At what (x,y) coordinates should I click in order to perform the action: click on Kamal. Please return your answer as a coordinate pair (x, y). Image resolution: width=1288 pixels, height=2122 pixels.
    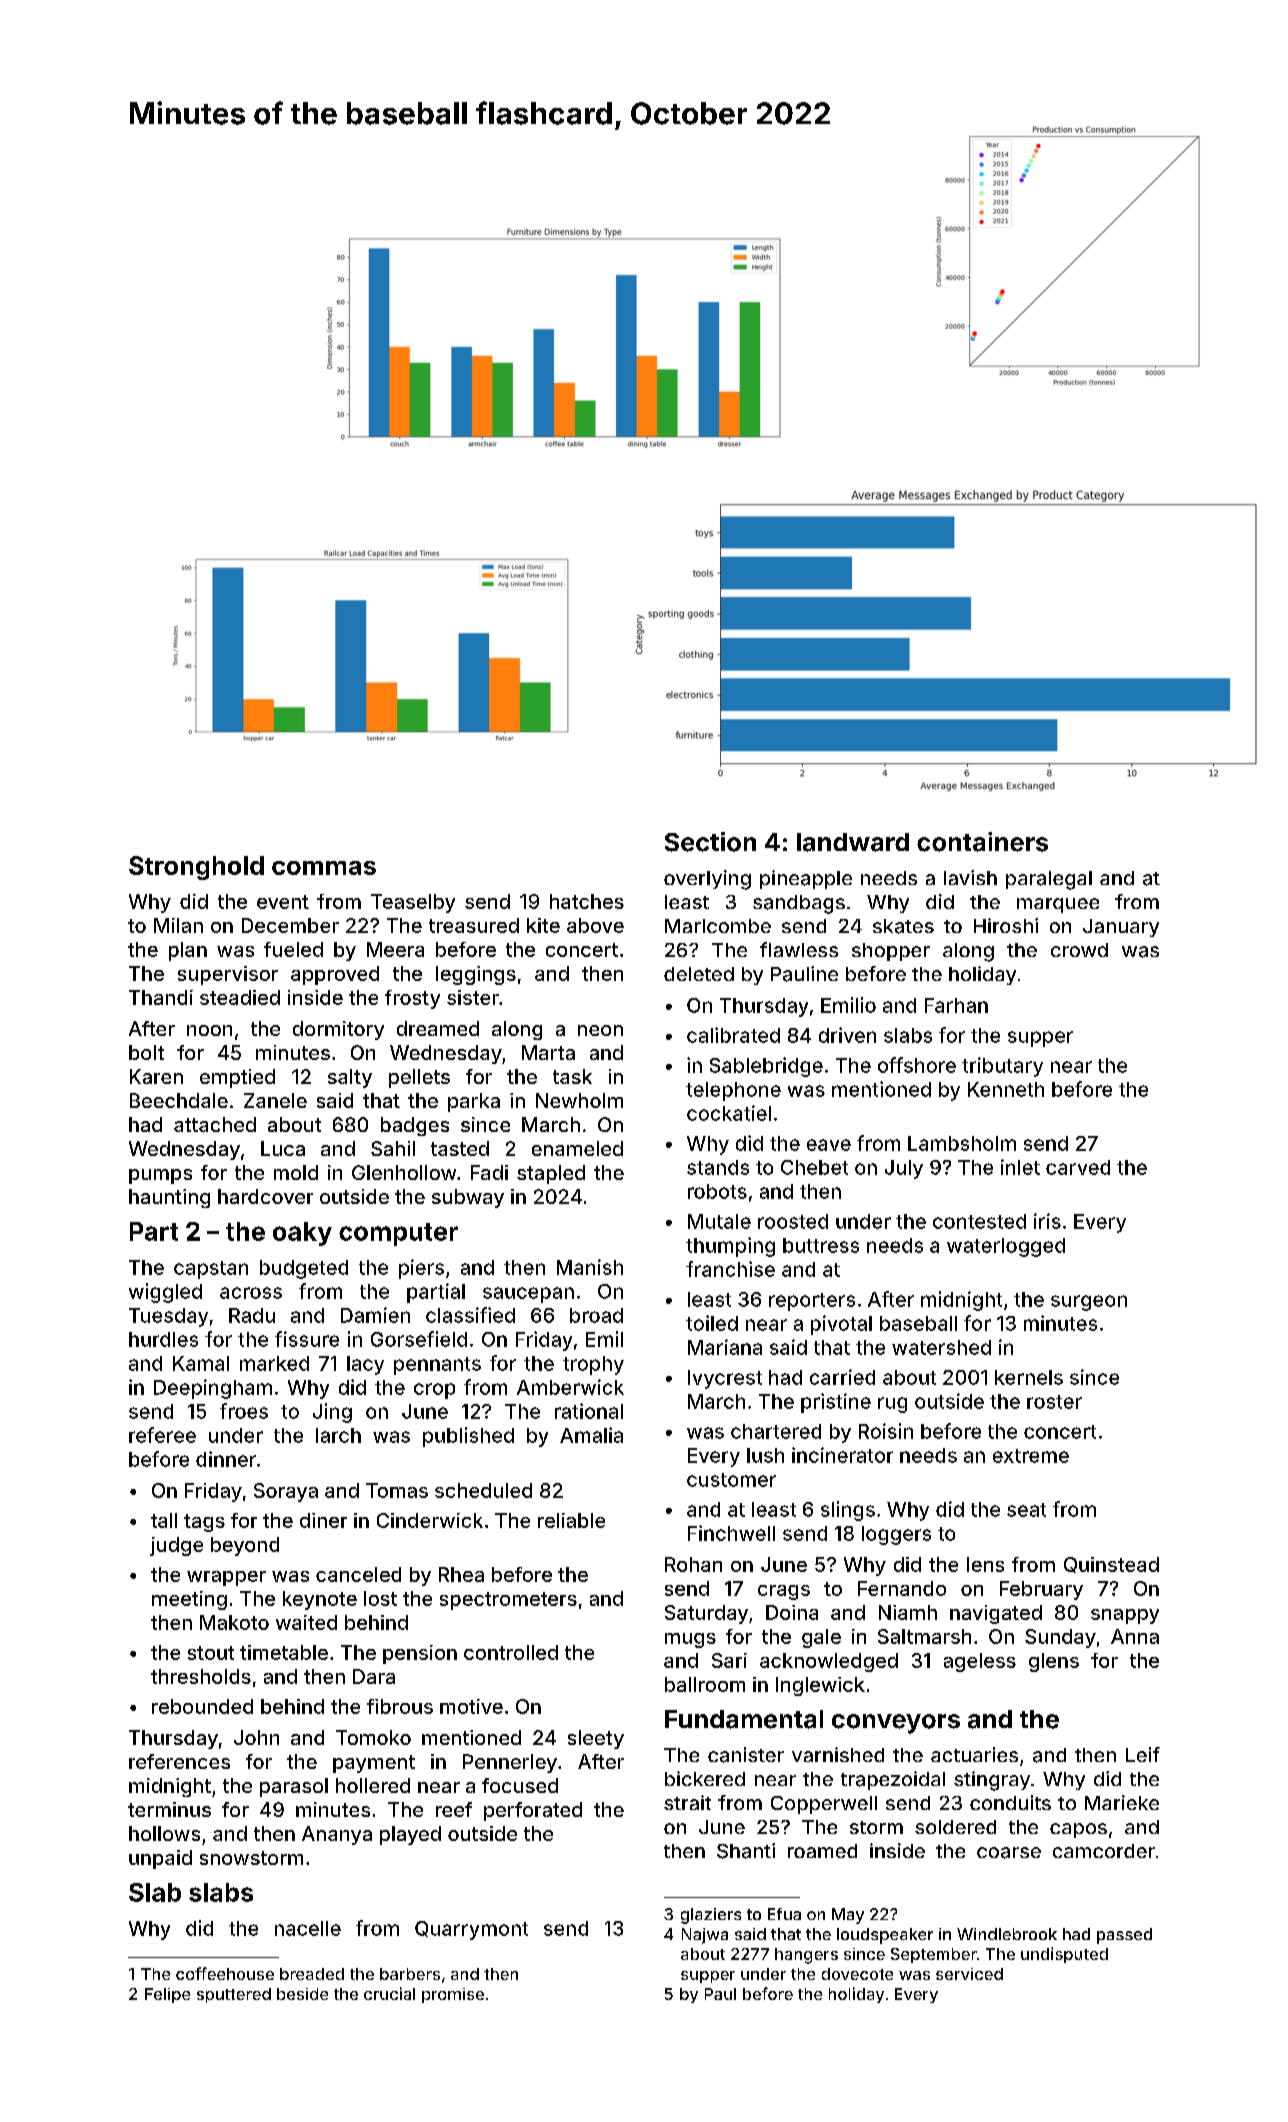
    Looking at the image, I should click on (201, 1363).
